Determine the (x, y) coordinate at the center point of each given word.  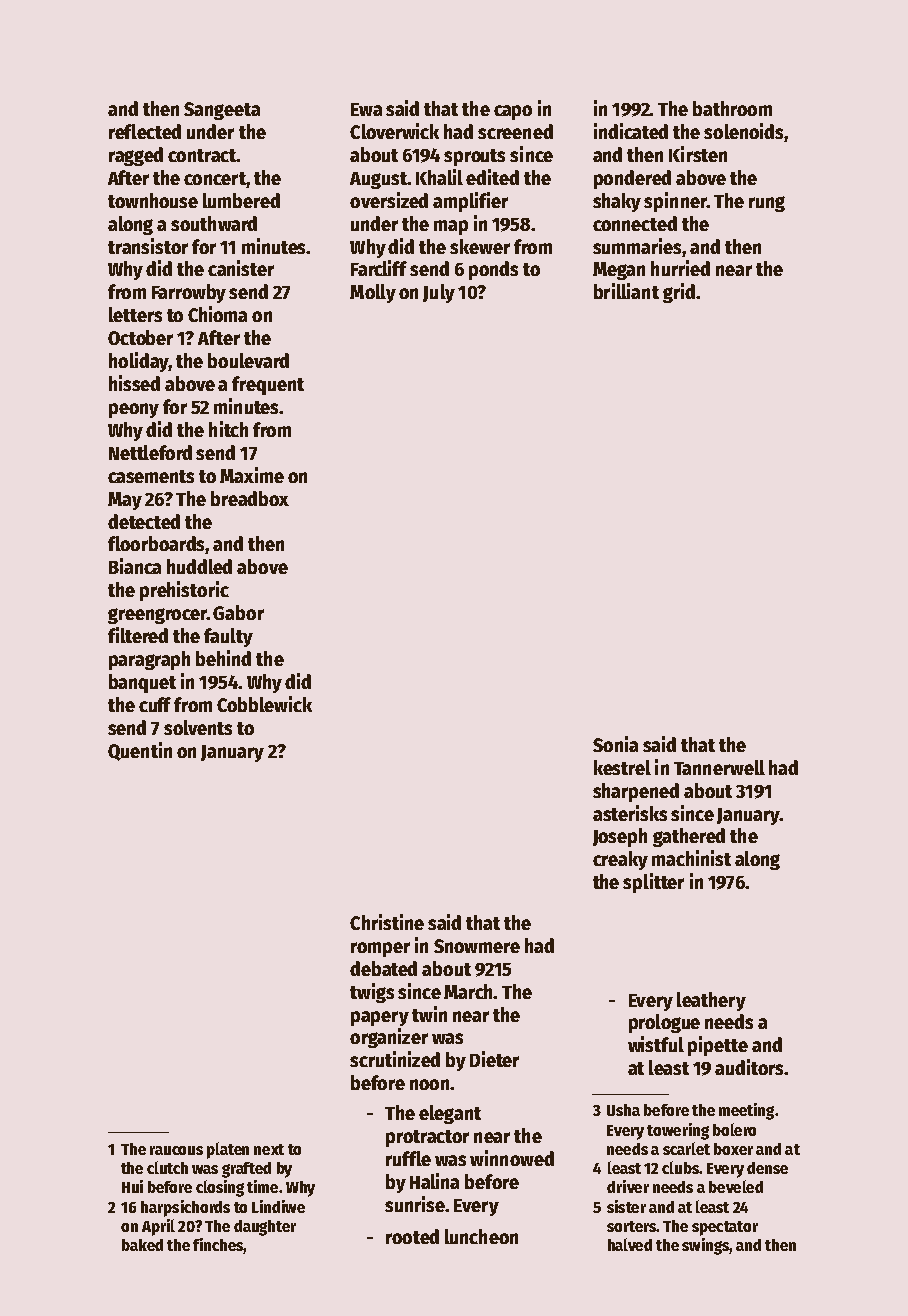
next (269, 1149)
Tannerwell (719, 767)
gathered (689, 837)
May (125, 501)
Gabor (238, 612)
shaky (617, 202)
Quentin (140, 751)
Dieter (494, 1059)
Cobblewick (264, 704)
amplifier (470, 202)
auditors (749, 1067)
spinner (675, 202)
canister (241, 268)
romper (380, 949)
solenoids (743, 131)
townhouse (153, 200)
